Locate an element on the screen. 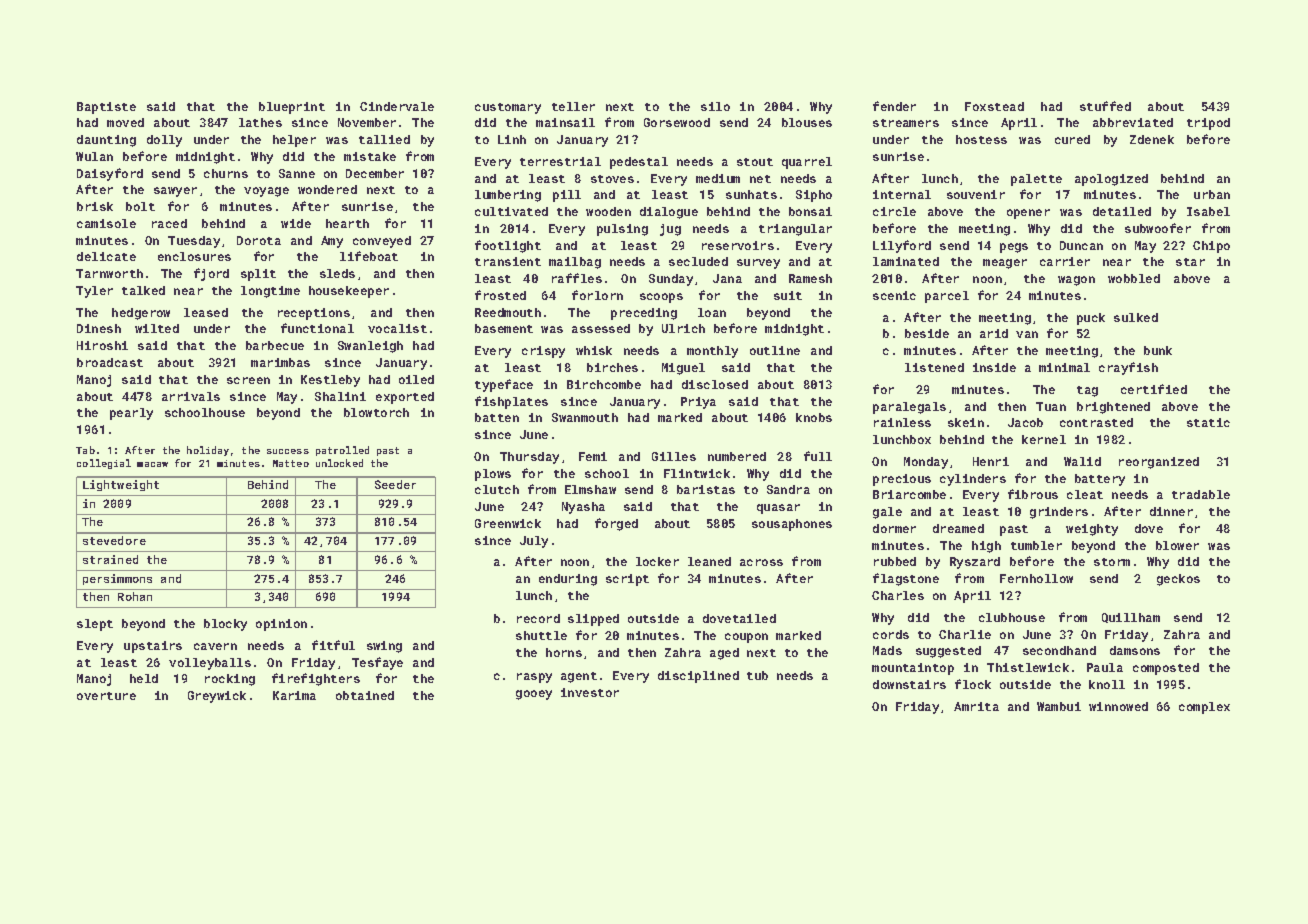 This screenshot has height=924, width=1308. blueprint is located at coordinates (292, 108).
